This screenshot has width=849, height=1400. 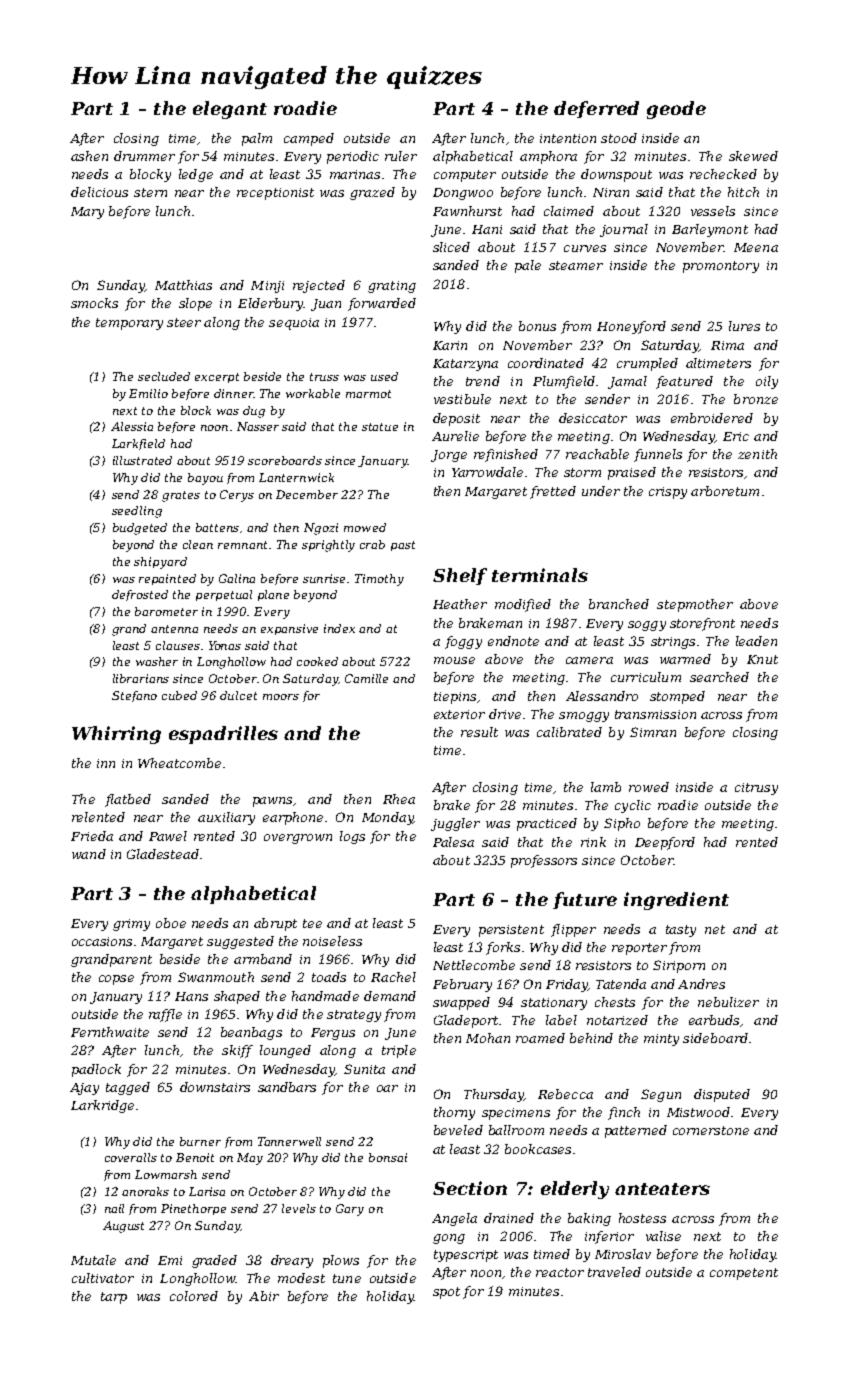 I want to click on geode, so click(x=676, y=110).
